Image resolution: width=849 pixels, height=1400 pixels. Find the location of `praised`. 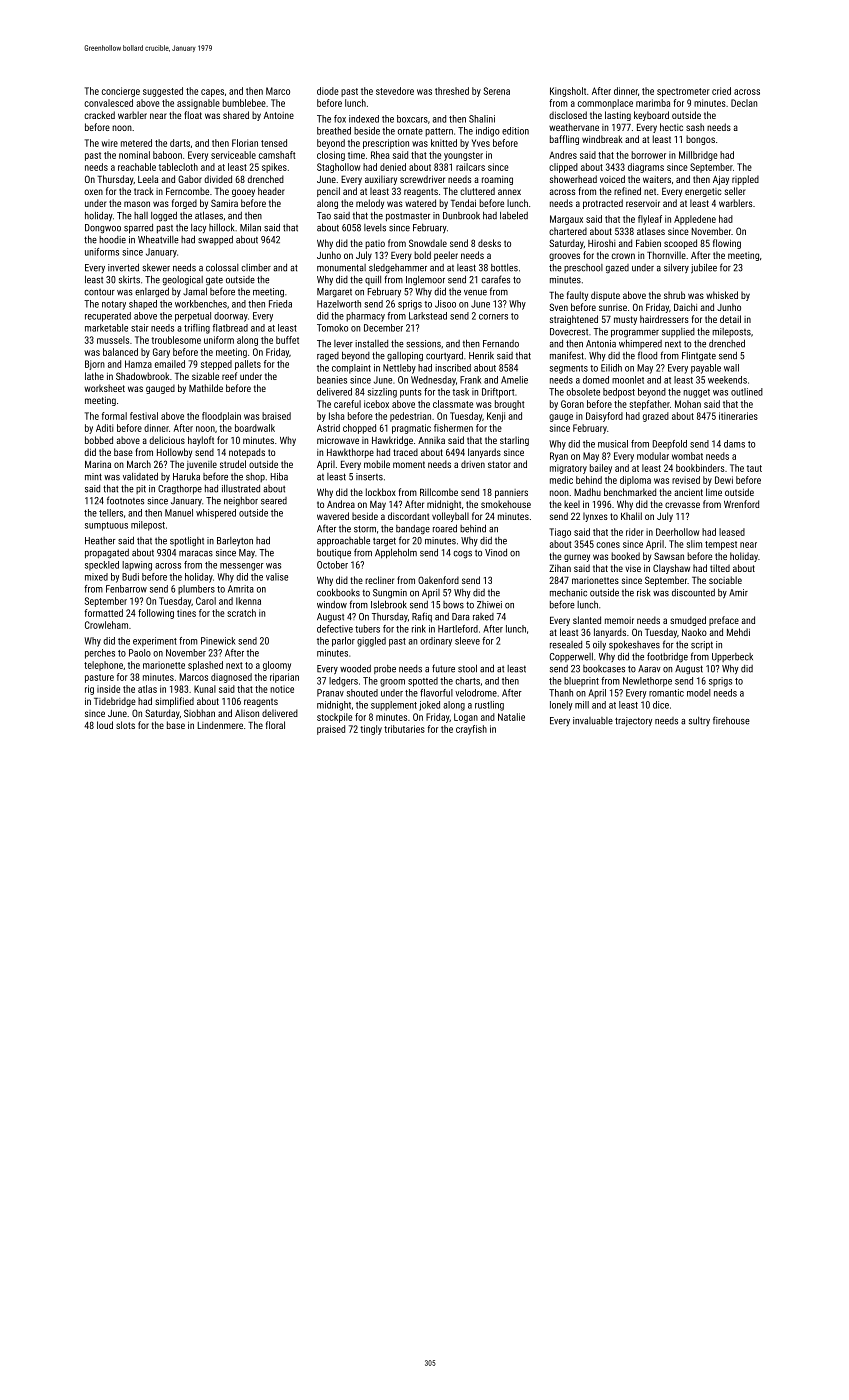

praised is located at coordinates (331, 730).
